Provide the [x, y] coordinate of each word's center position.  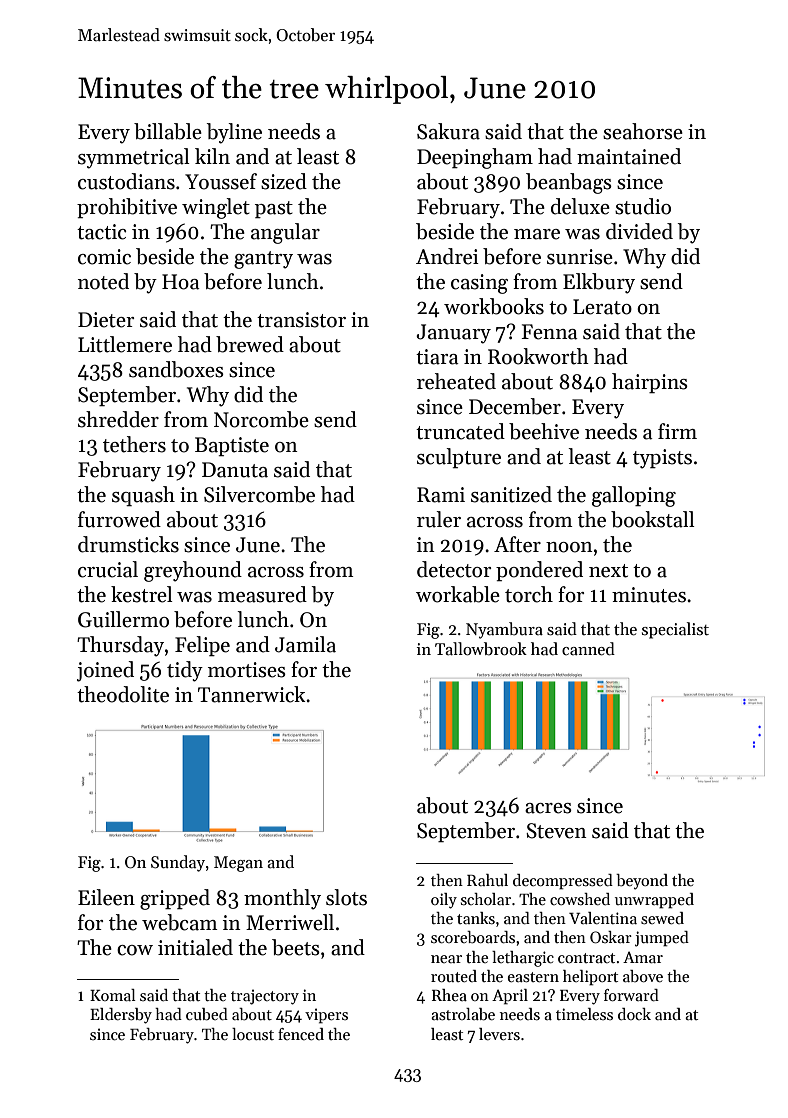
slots [346, 897]
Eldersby [121, 1016]
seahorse [643, 131]
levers [499, 1034]
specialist [675, 630]
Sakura [448, 131]
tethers [134, 444]
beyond [642, 882]
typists [662, 459]
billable [168, 131]
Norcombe [261, 419]
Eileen [106, 897]
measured [262, 594]
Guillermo [123, 619]
